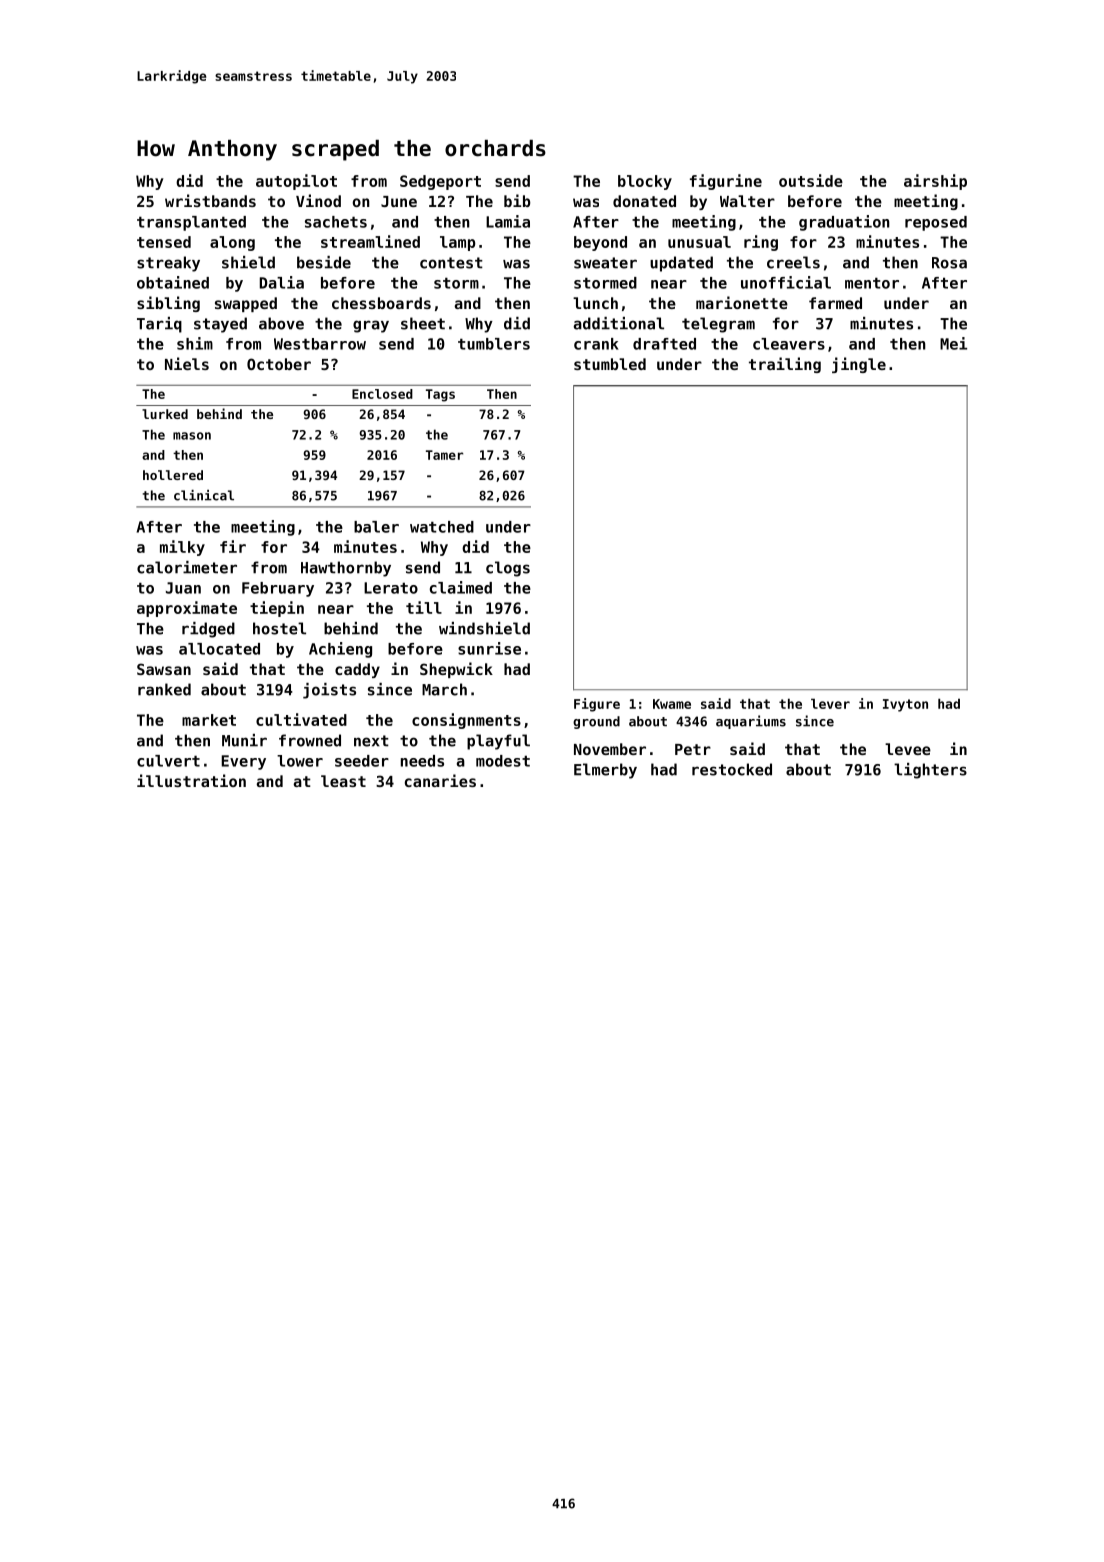 Image resolution: width=1104 pixels, height=1562 pixels. I want to click on clinical, so click(204, 495).
